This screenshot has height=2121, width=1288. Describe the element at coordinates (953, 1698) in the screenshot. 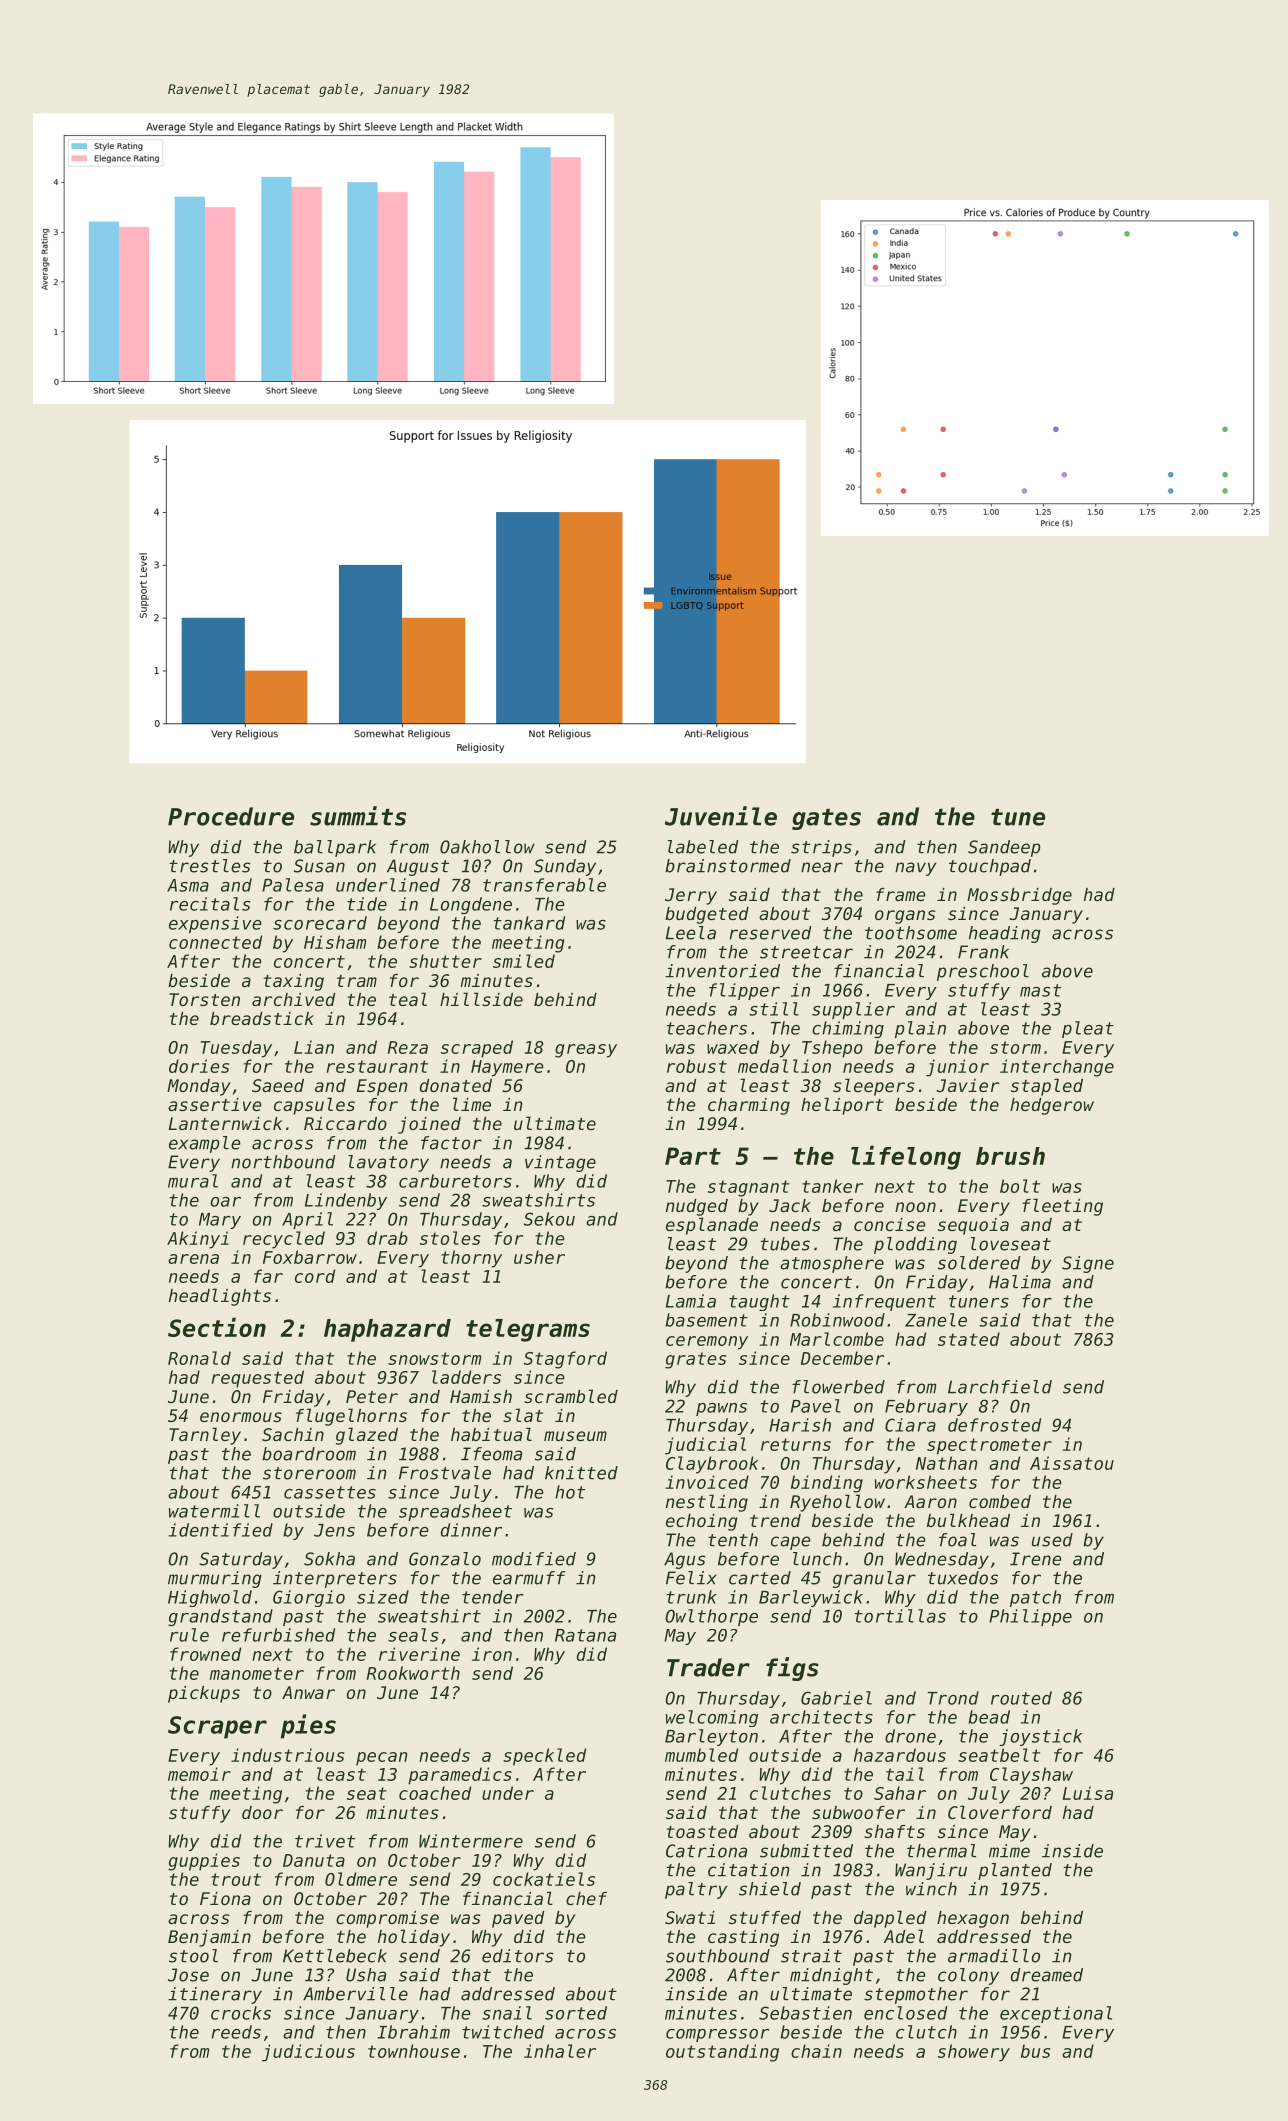

I see `Trond` at that location.
